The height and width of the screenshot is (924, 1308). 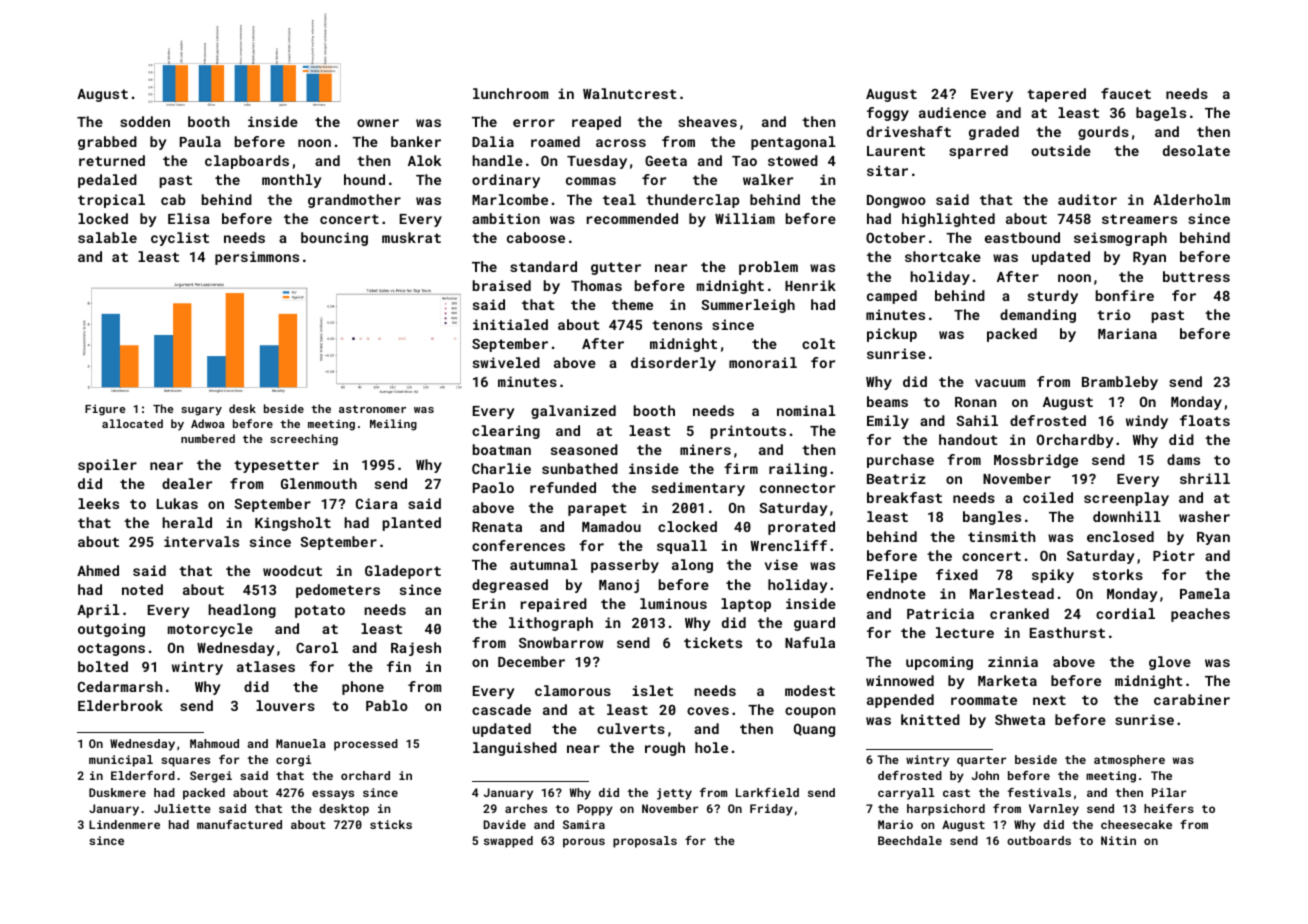 What do you see at coordinates (387, 705) in the screenshot?
I see `Pablo` at bounding box center [387, 705].
